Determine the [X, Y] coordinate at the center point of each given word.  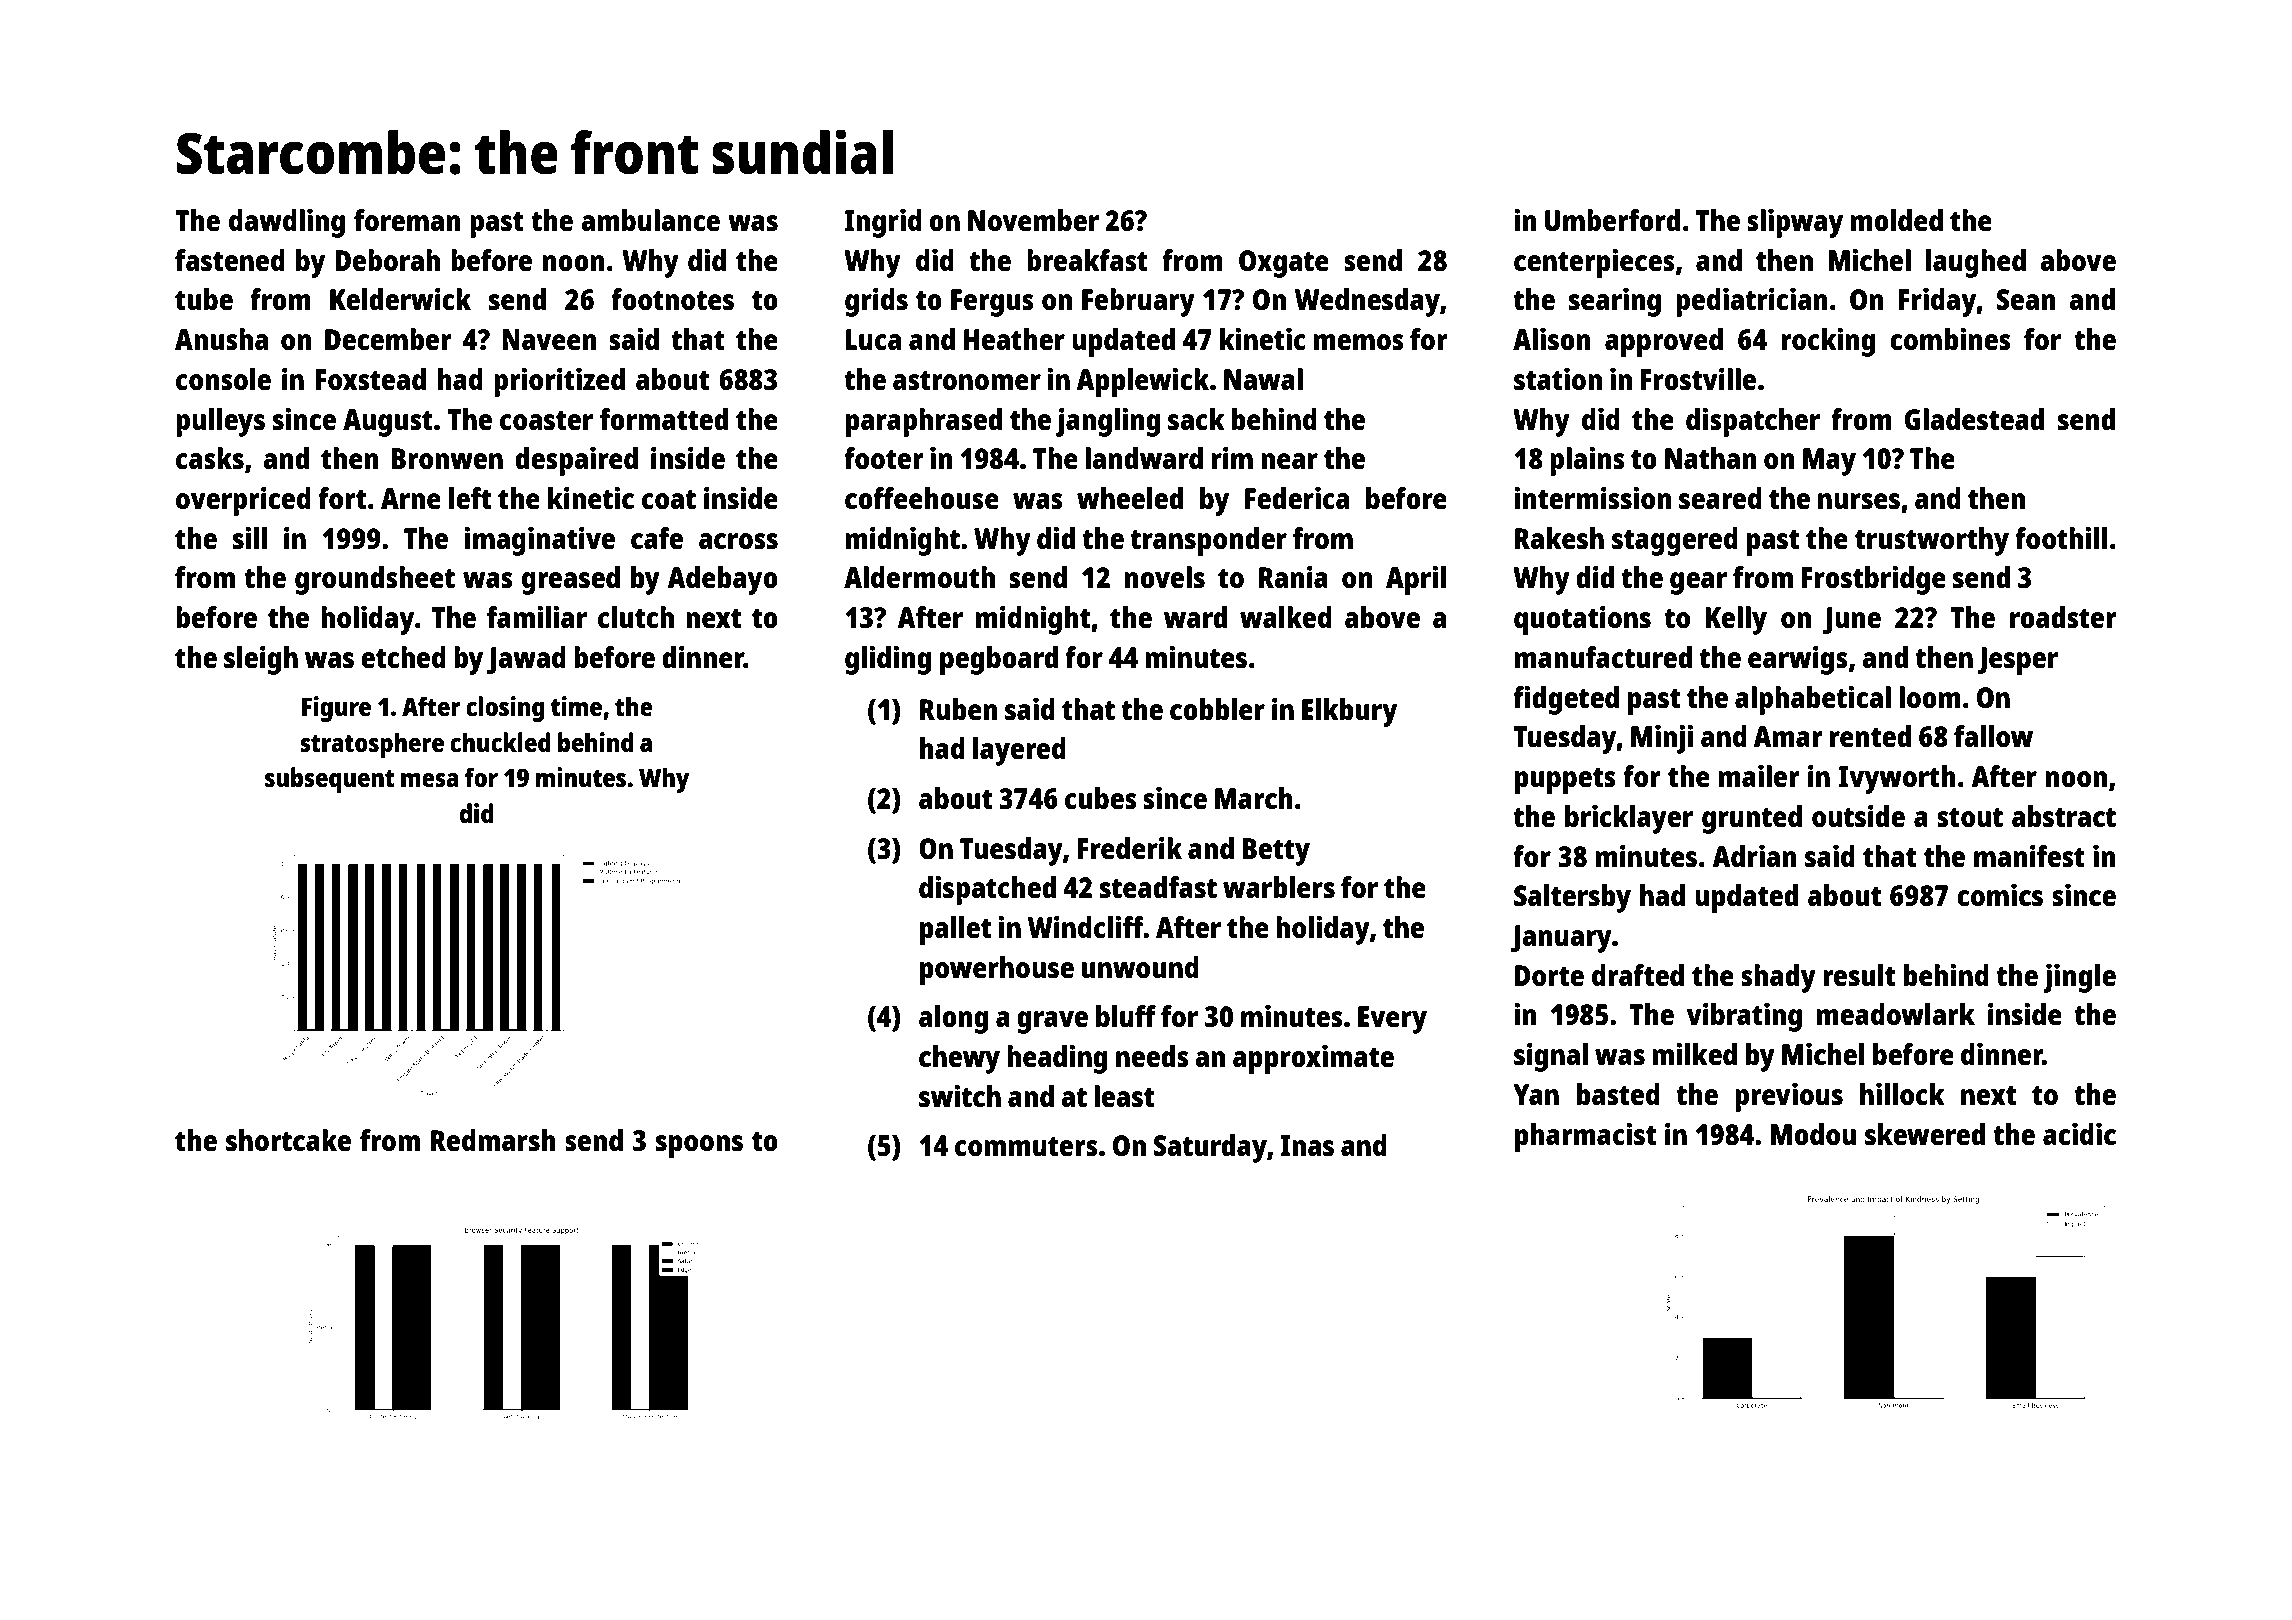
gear [1698, 583]
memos [1359, 342]
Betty [1276, 852]
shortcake [288, 1140]
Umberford [1612, 220]
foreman [407, 220]
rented [1870, 736]
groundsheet [375, 580]
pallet [955, 930]
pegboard [999, 660]
